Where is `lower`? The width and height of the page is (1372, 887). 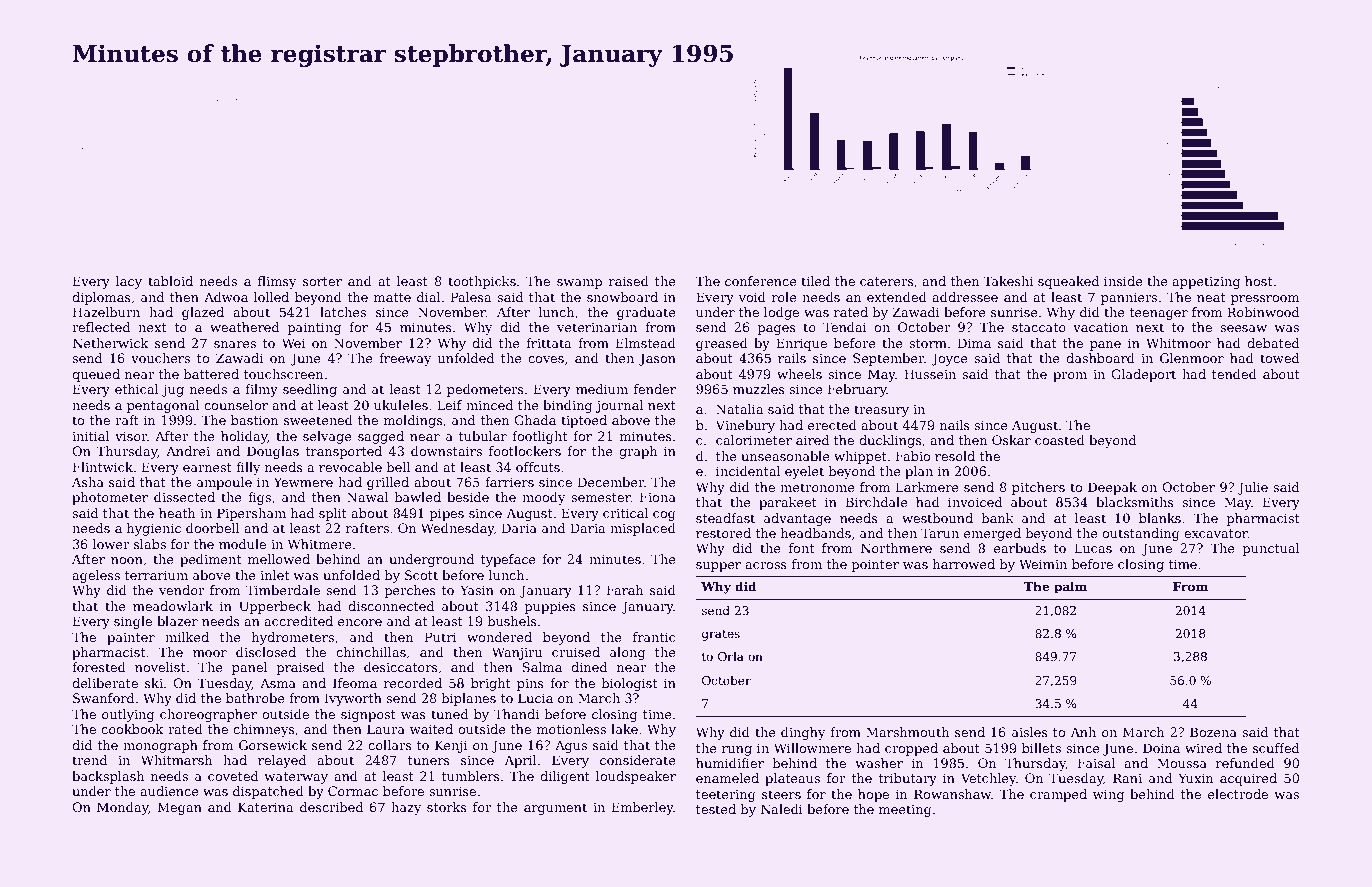 lower is located at coordinates (111, 544).
